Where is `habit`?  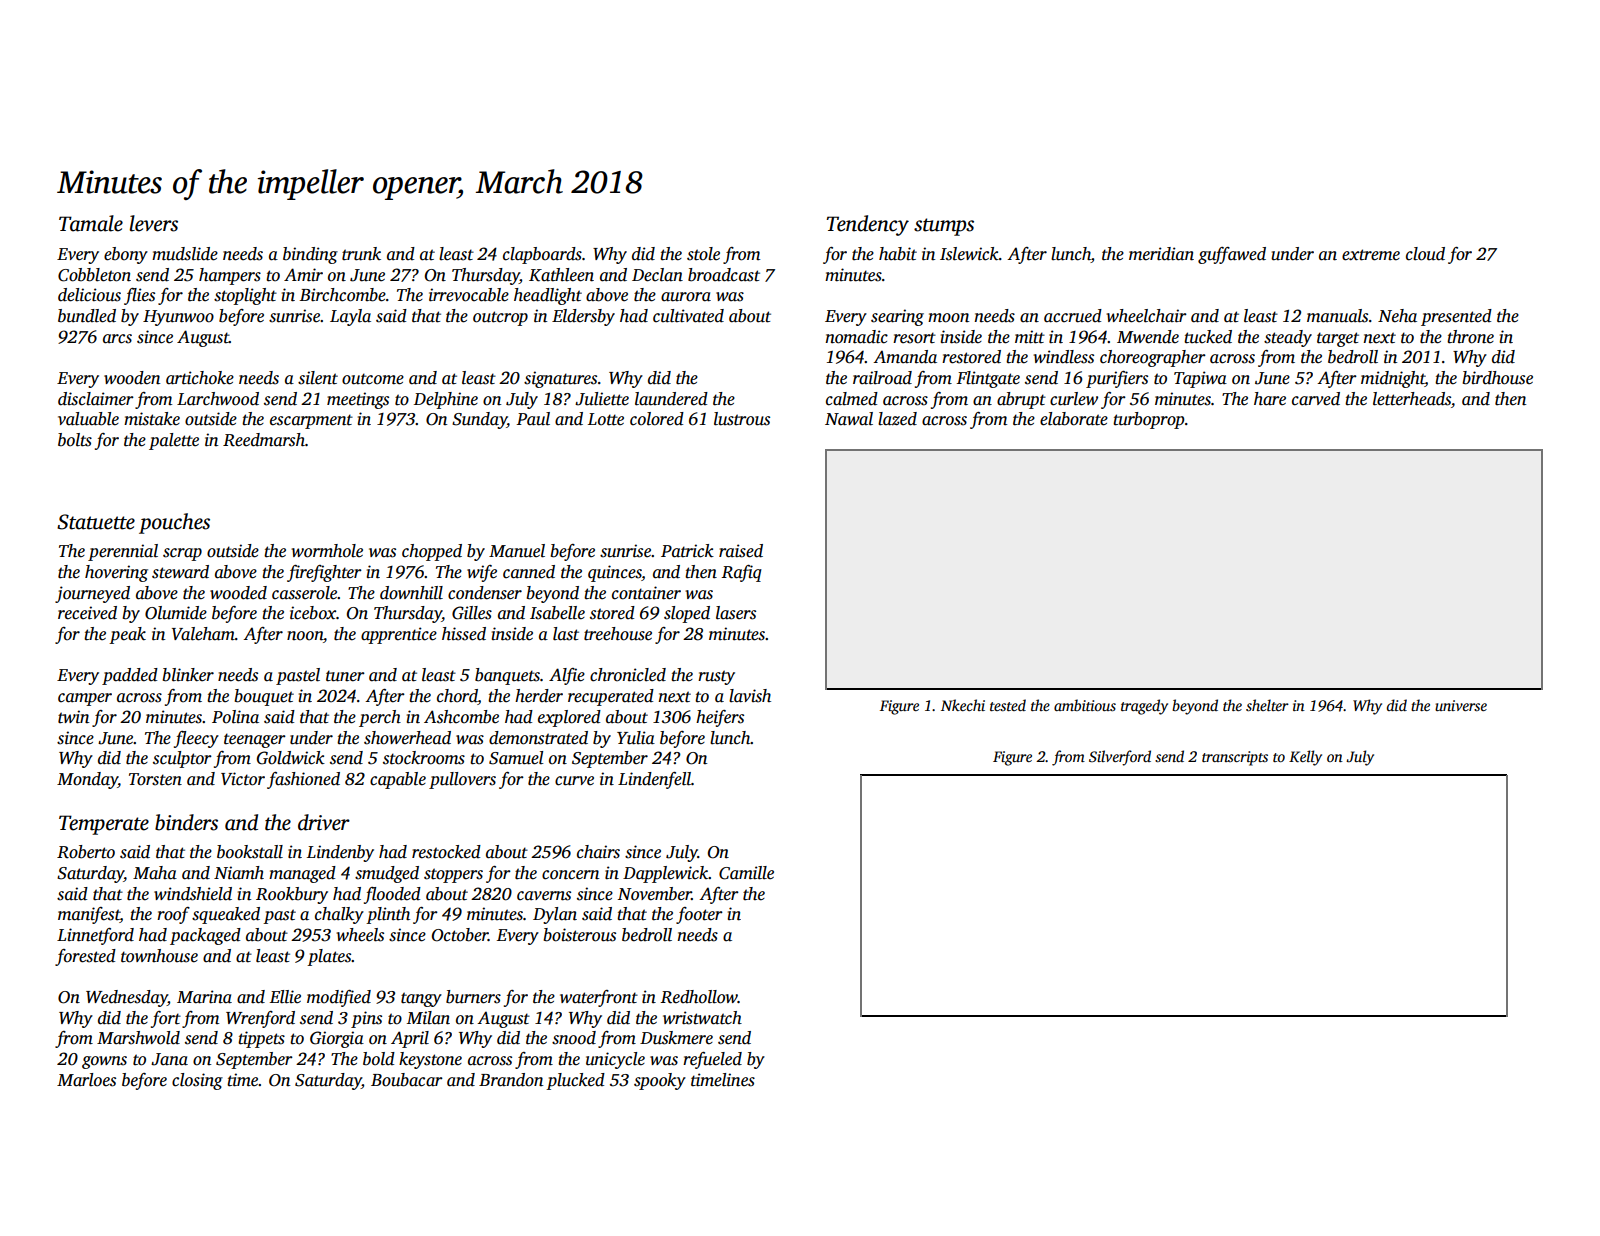
habit is located at coordinates (898, 254).
